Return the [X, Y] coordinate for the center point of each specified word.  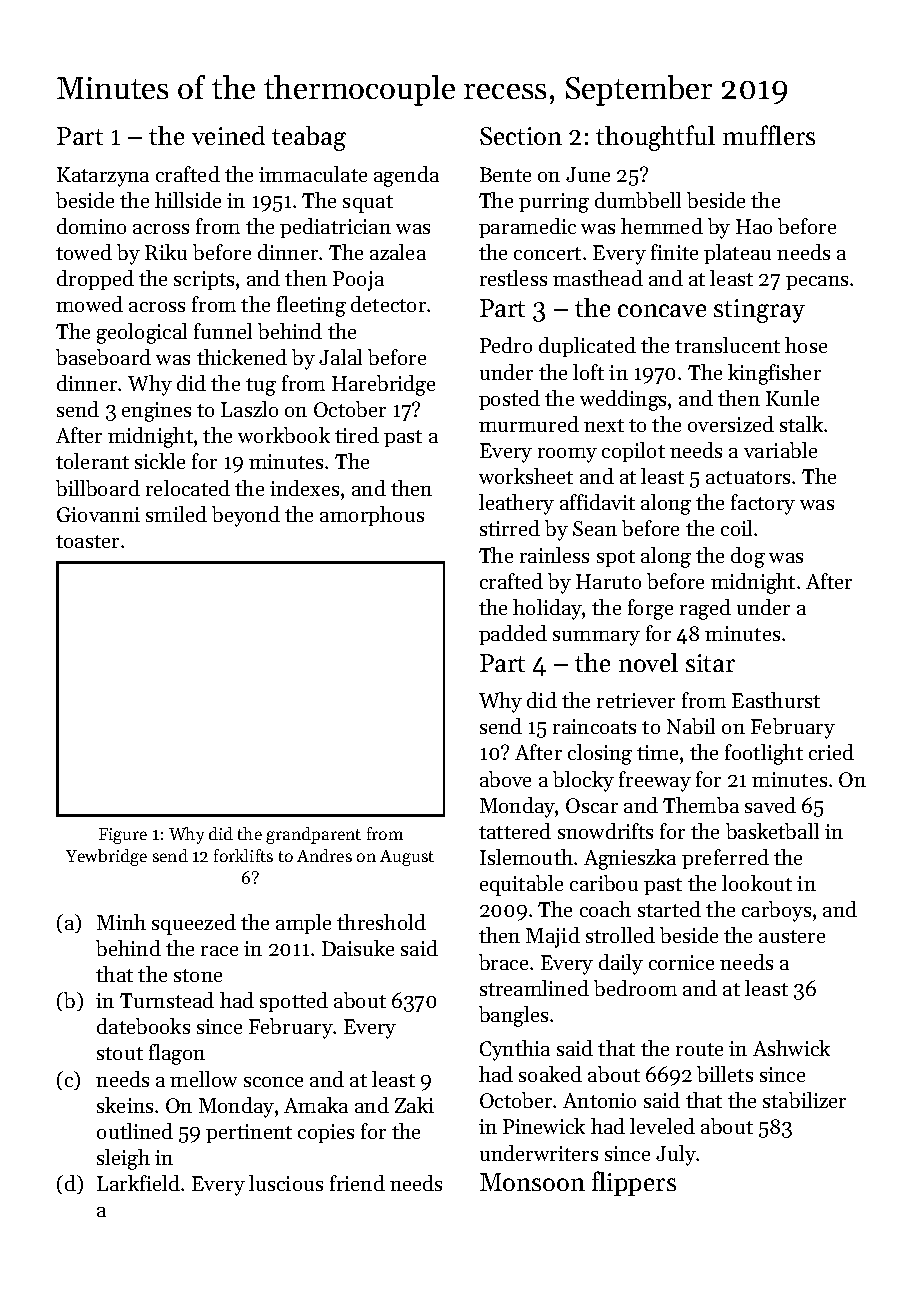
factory [763, 504]
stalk [801, 424]
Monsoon [532, 1182]
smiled [176, 514]
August [407, 858]
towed [84, 252]
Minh [121, 922]
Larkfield [138, 1183]
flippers [634, 1183]
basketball [772, 831]
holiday [548, 609]
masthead [598, 278]
